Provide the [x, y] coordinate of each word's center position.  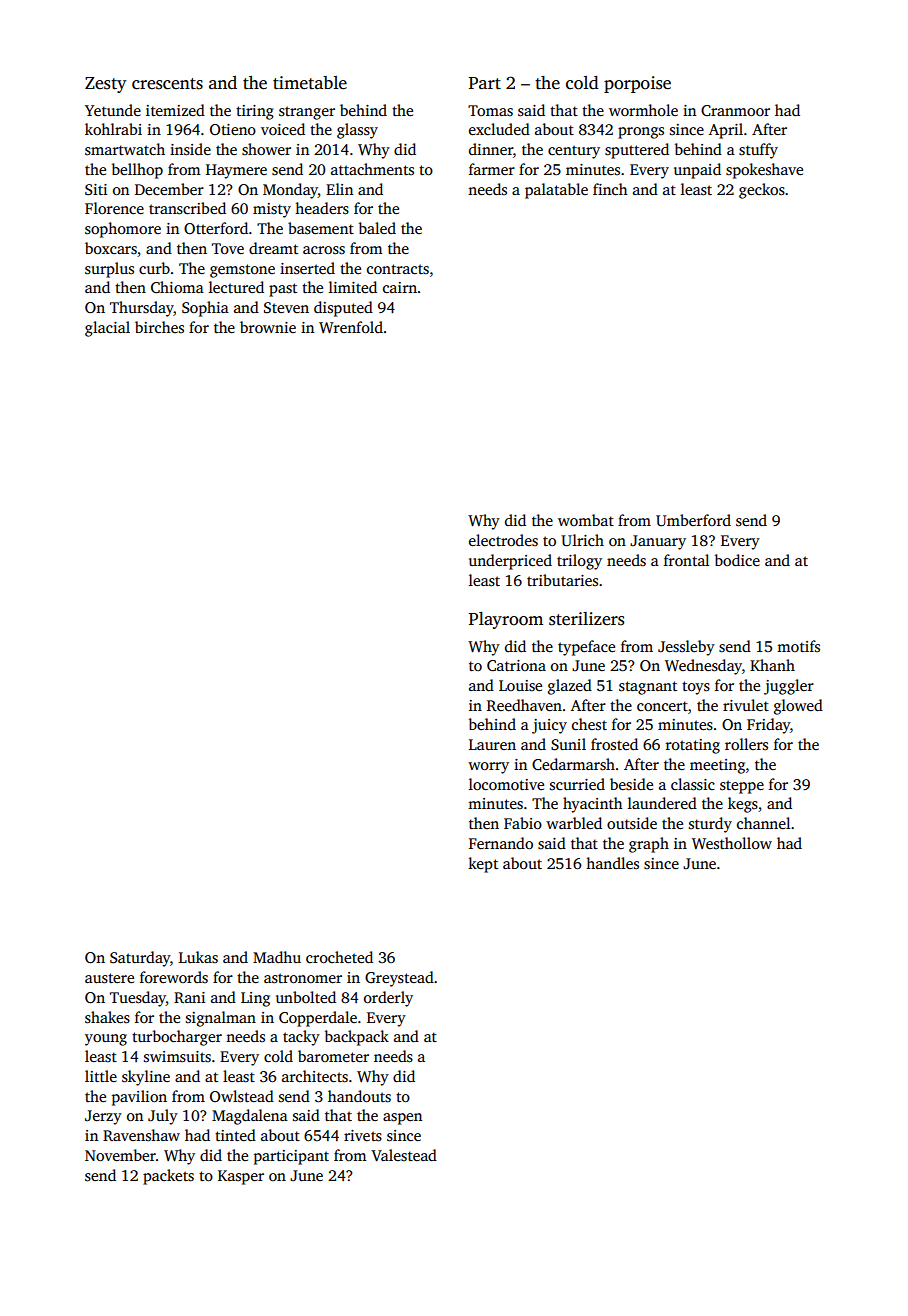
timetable [310, 83]
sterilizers [586, 619]
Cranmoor [735, 110]
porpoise [637, 84]
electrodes [503, 540]
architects [315, 1076]
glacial [107, 329]
